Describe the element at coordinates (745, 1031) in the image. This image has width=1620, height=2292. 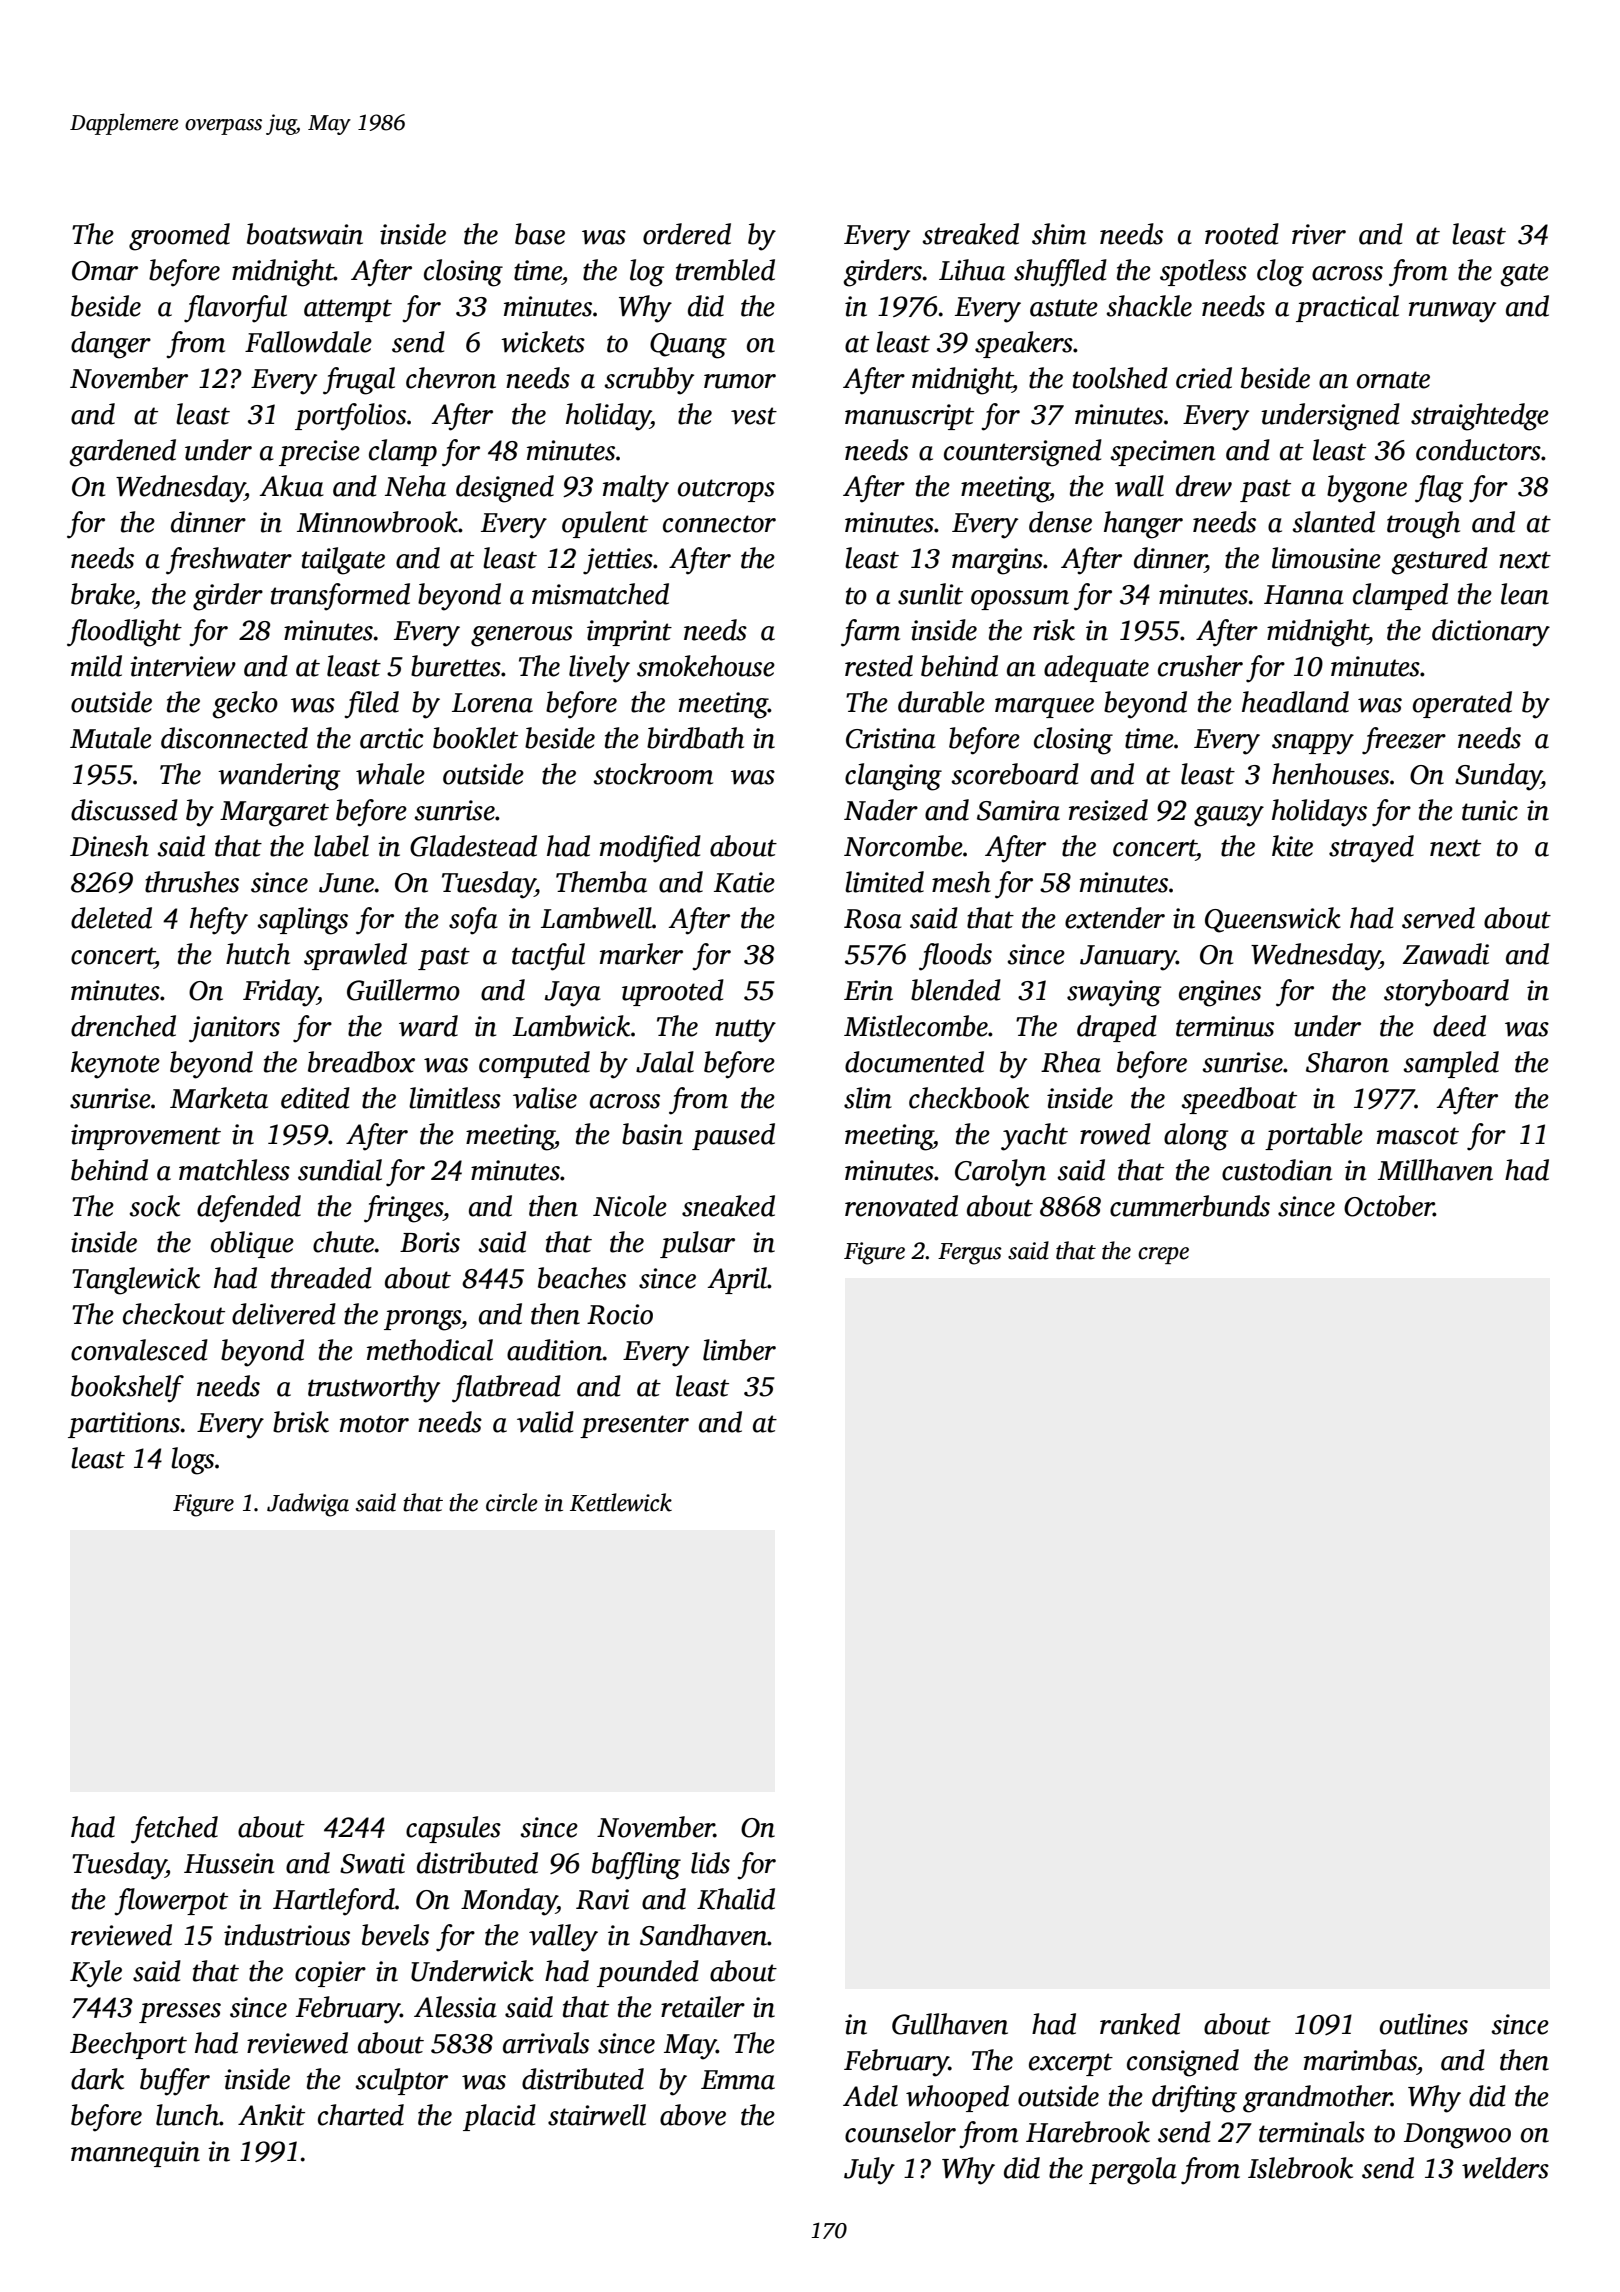
I see `nutty` at that location.
